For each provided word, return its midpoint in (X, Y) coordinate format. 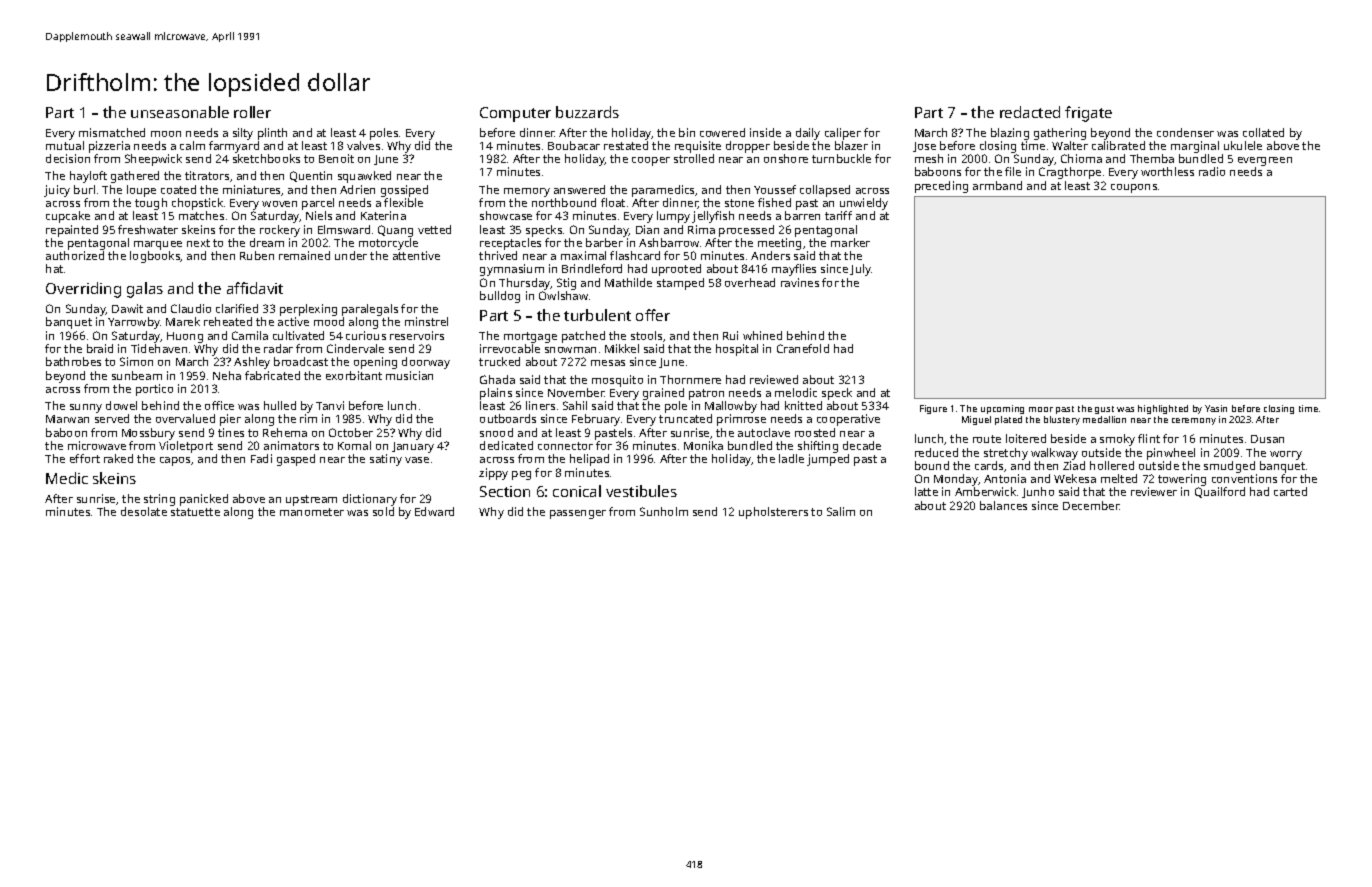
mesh (929, 158)
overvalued (185, 418)
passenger (578, 514)
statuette (195, 512)
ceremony (1194, 421)
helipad (589, 460)
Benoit (336, 158)
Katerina (383, 215)
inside (765, 132)
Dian (647, 229)
